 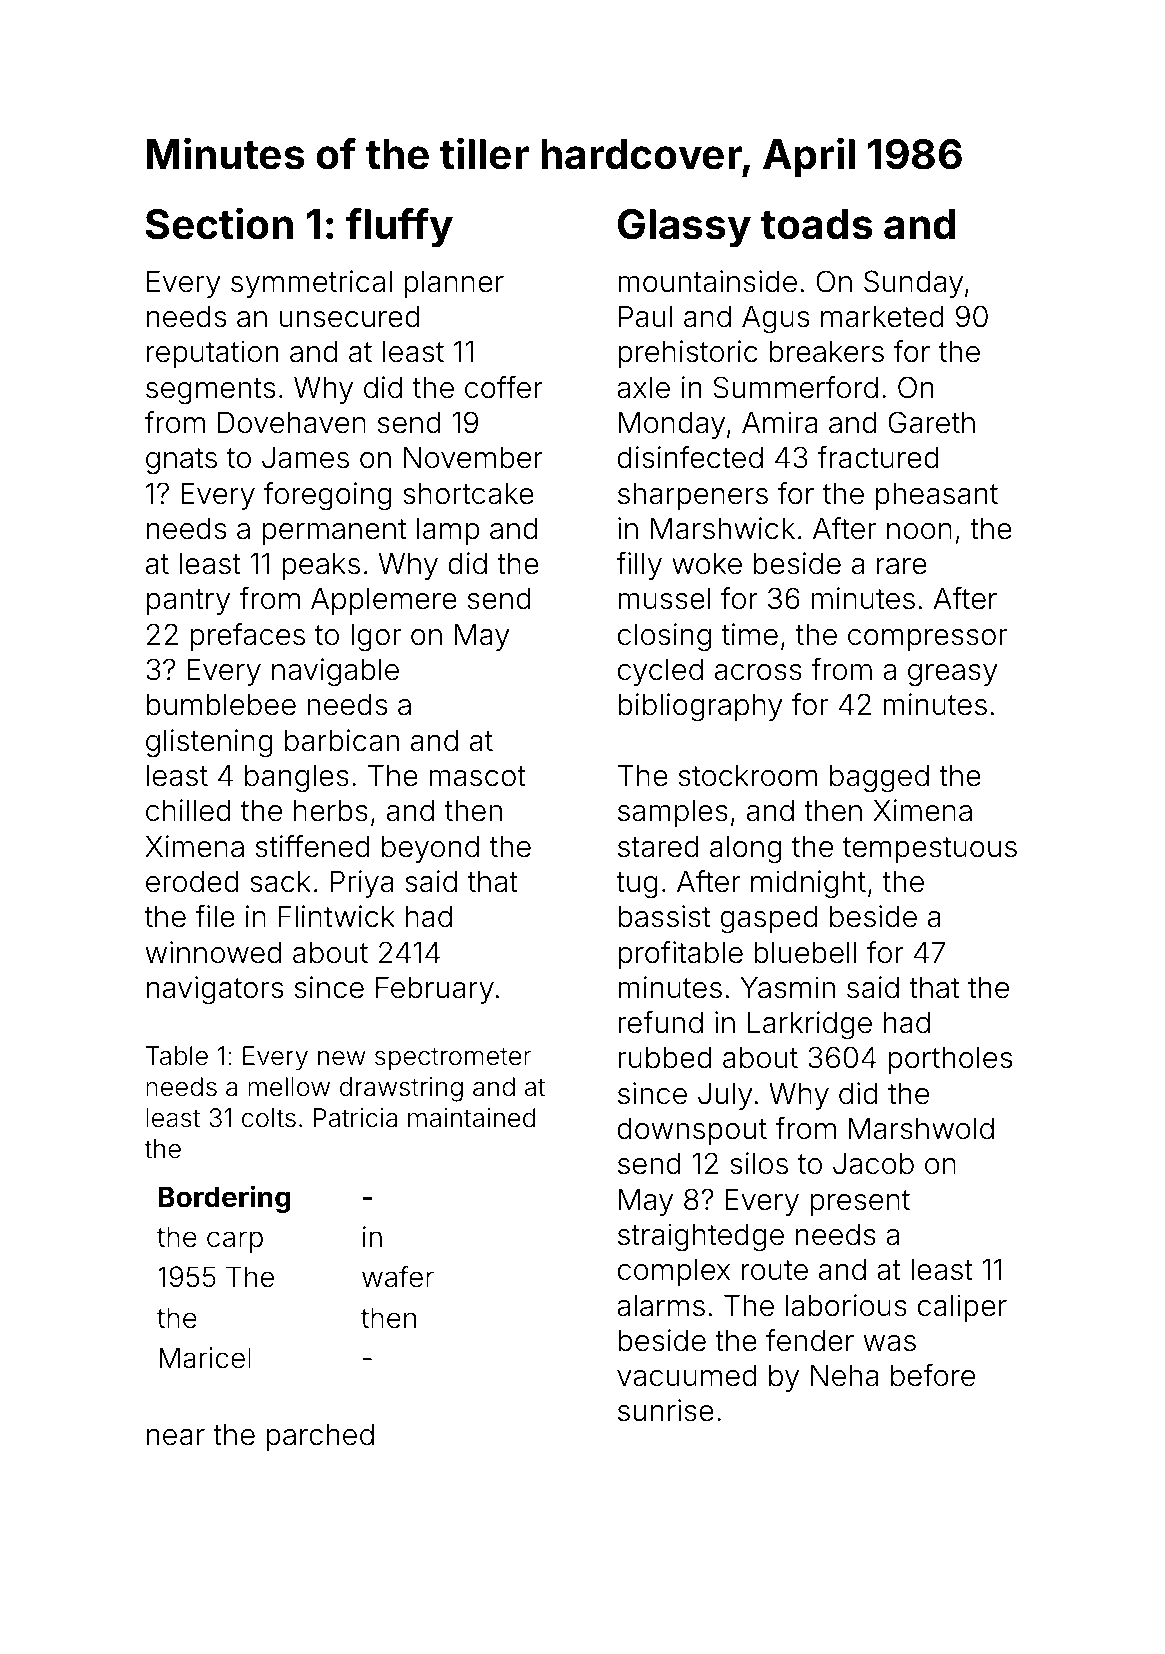 What do you see at coordinates (430, 849) in the image?
I see `beyond` at bounding box center [430, 849].
